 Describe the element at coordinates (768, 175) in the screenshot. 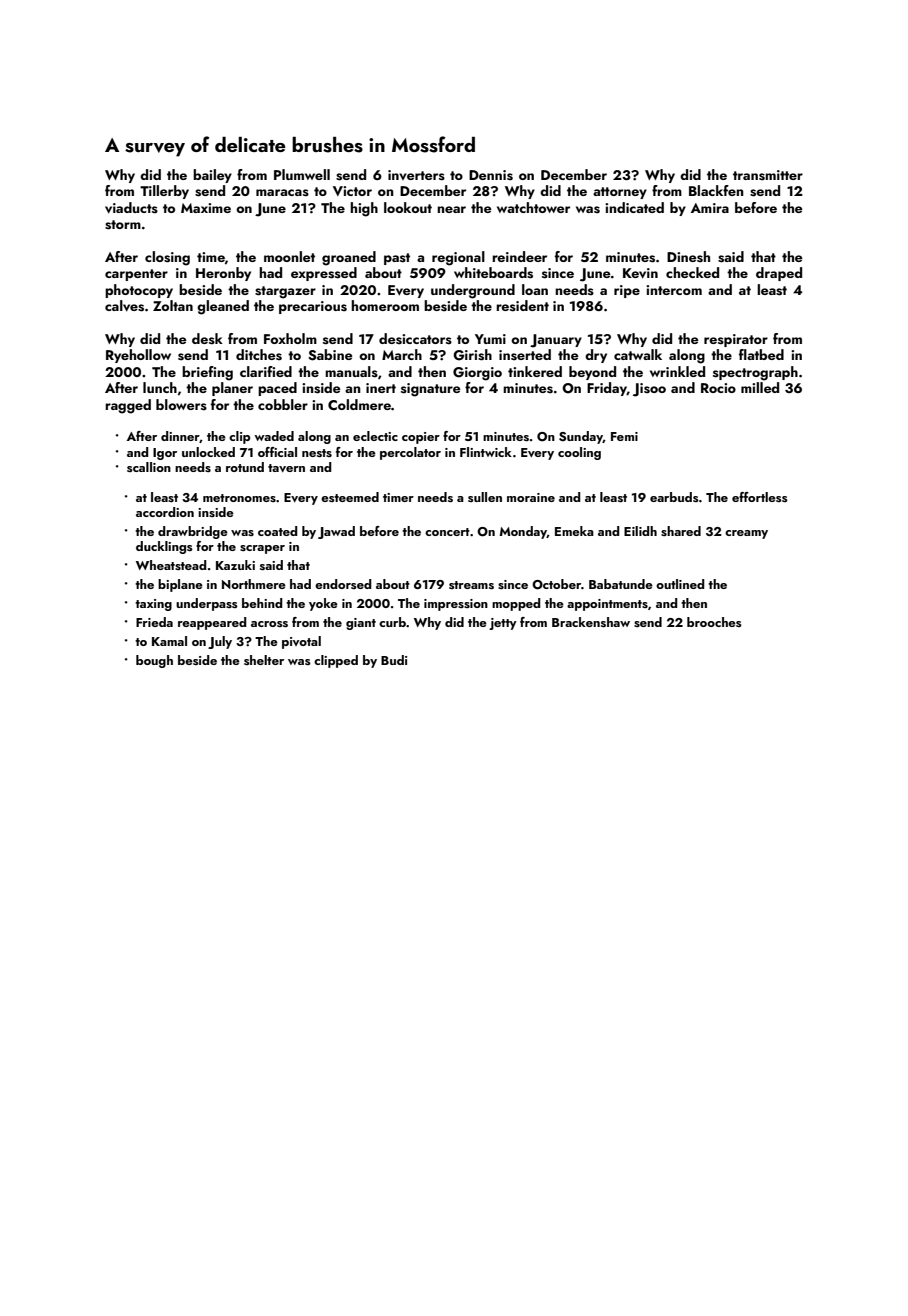

I see `transmitter` at that location.
